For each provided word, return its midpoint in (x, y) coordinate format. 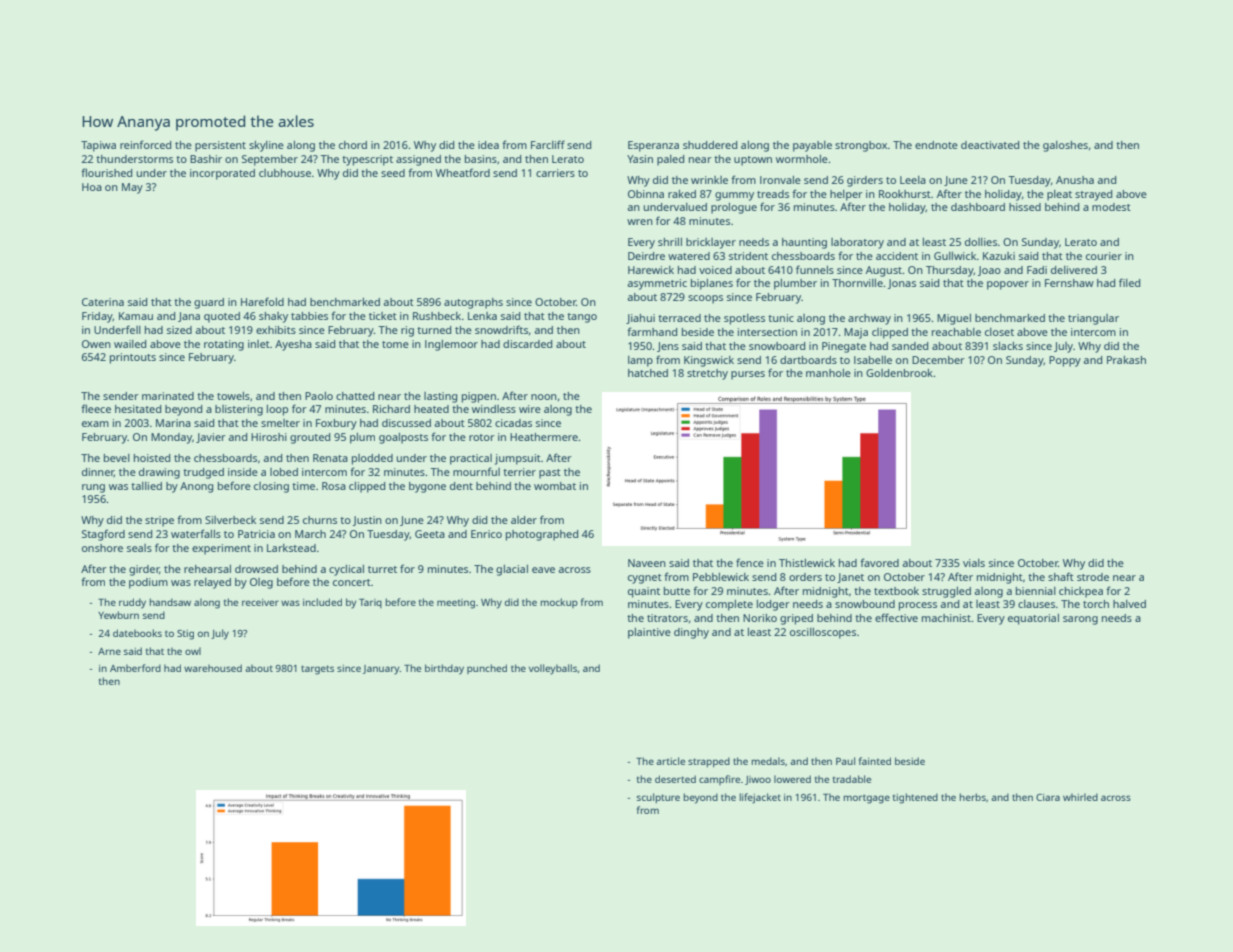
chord (353, 145)
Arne (109, 651)
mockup (559, 603)
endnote (936, 145)
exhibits (276, 330)
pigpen (479, 397)
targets (317, 670)
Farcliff (548, 144)
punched (487, 669)
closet (999, 332)
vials (974, 563)
